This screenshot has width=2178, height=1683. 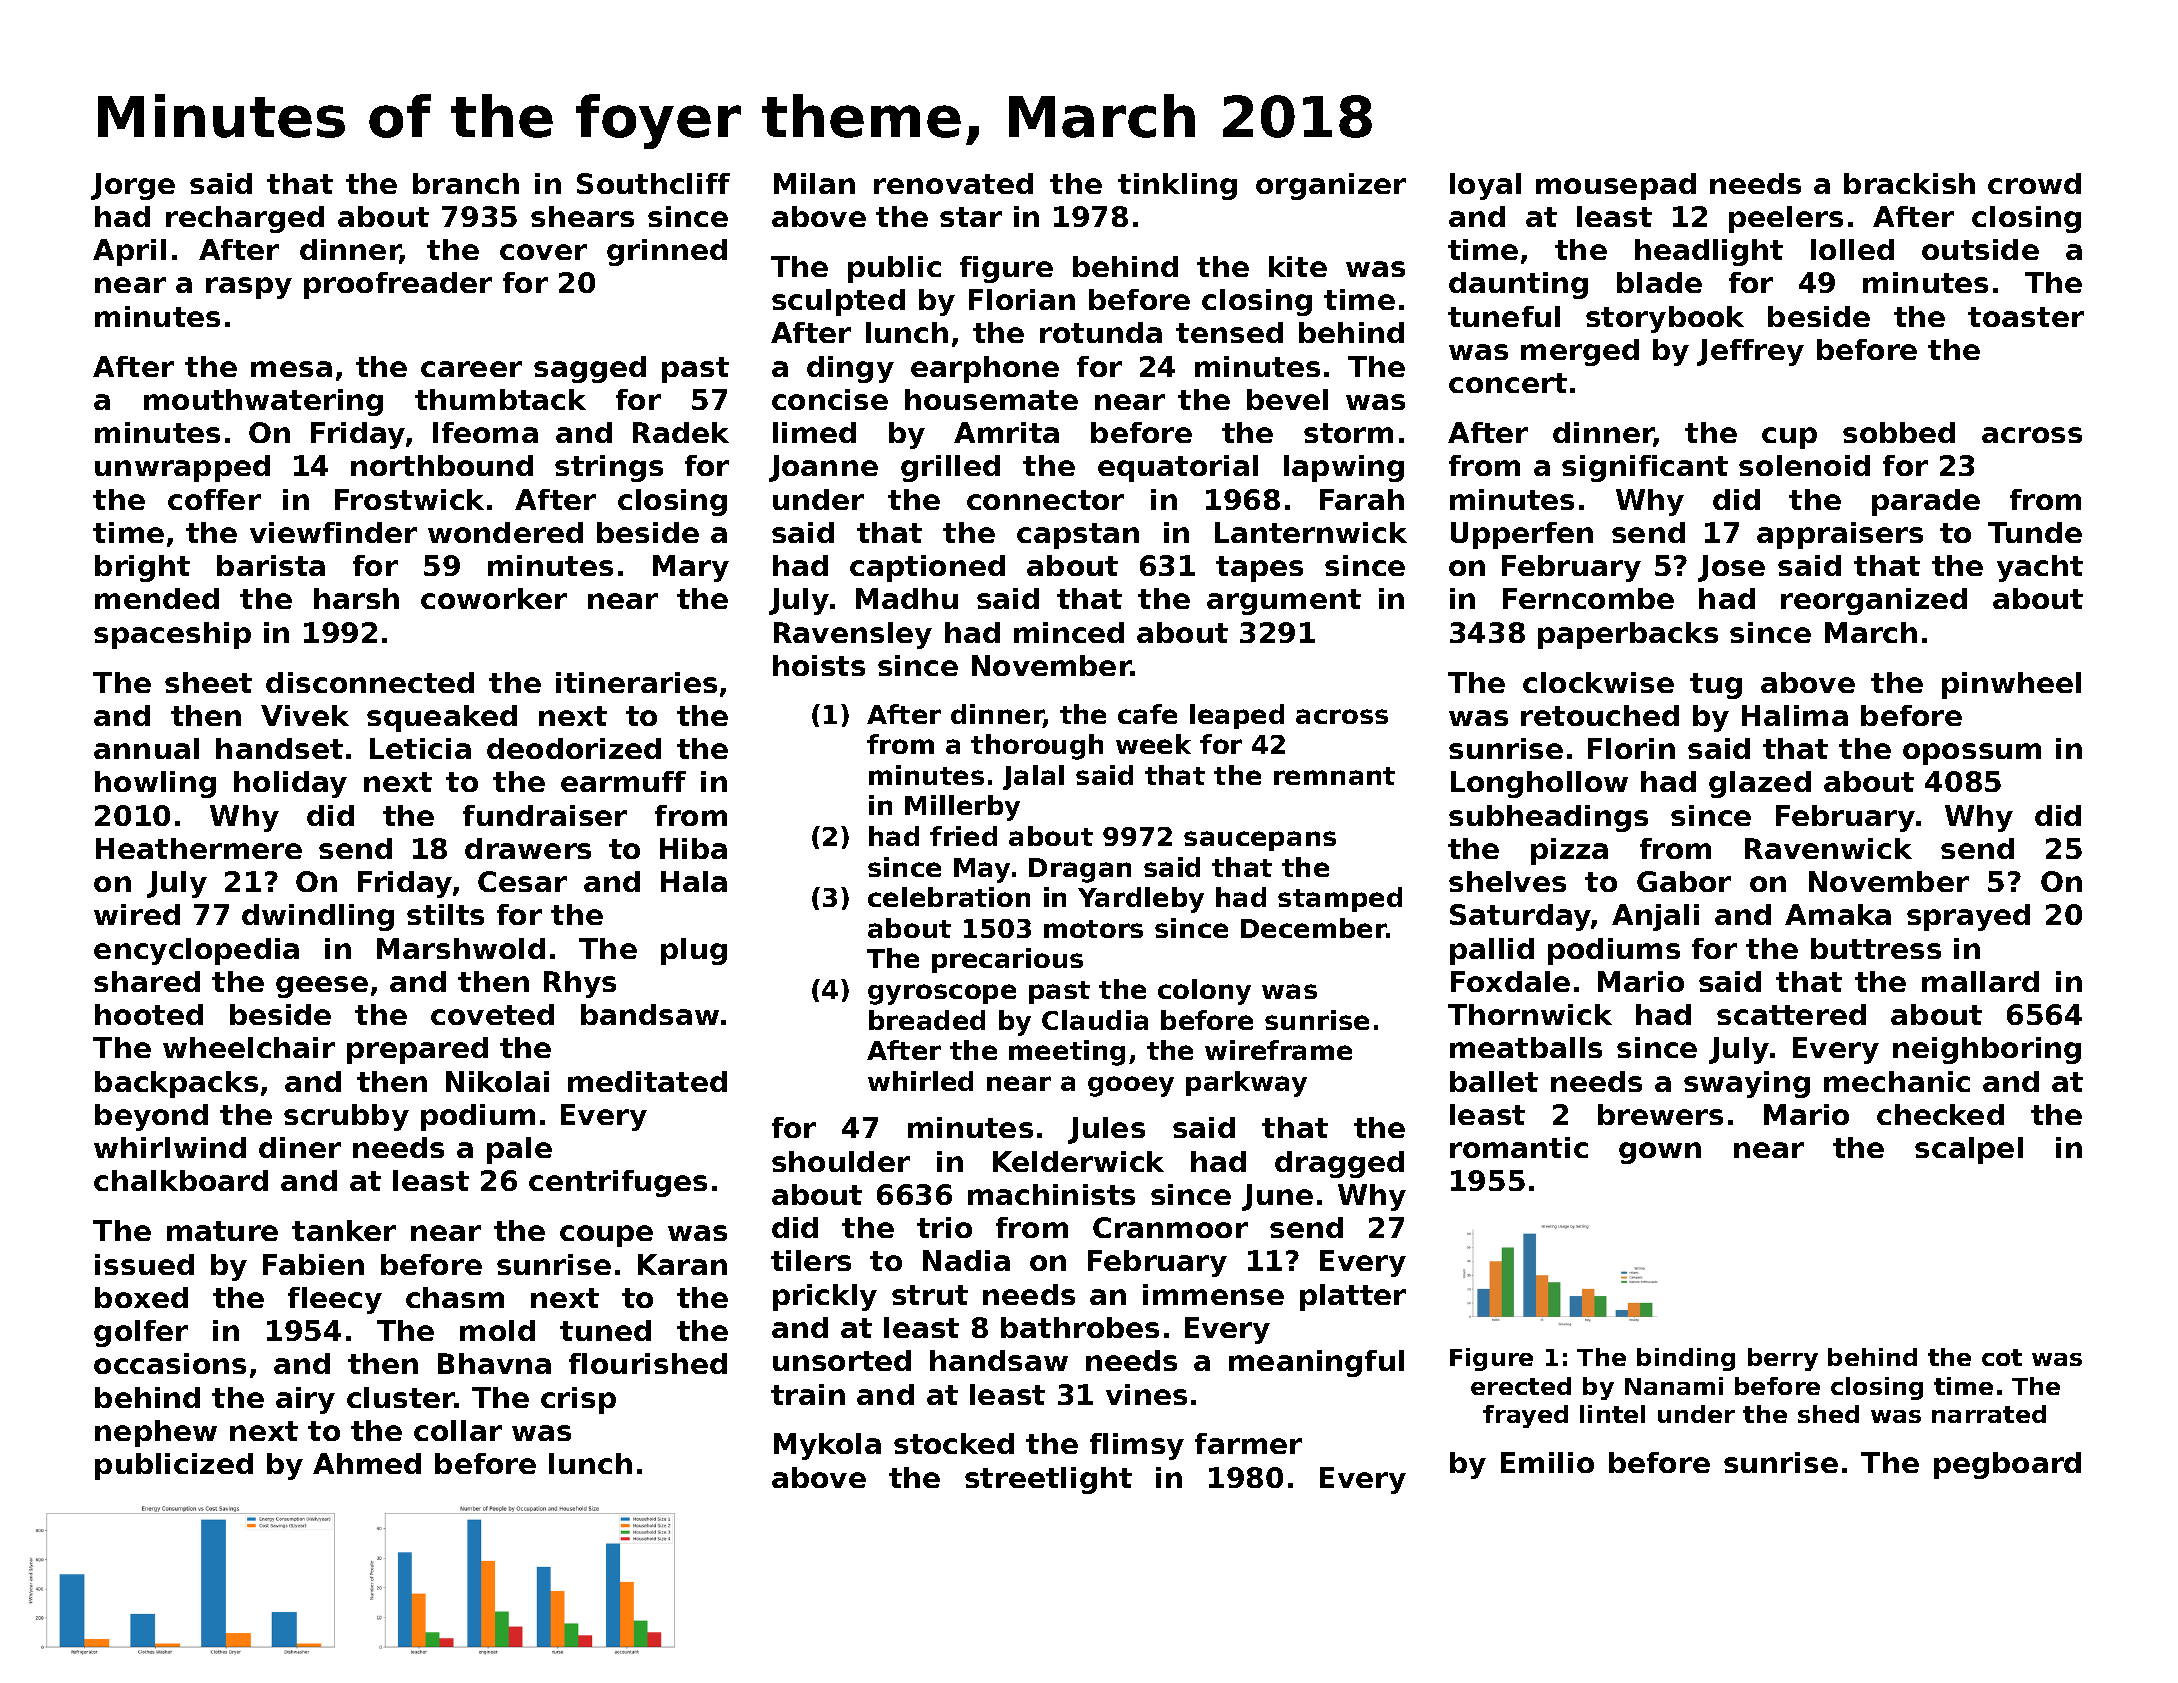 I want to click on pale, so click(x=519, y=1150).
